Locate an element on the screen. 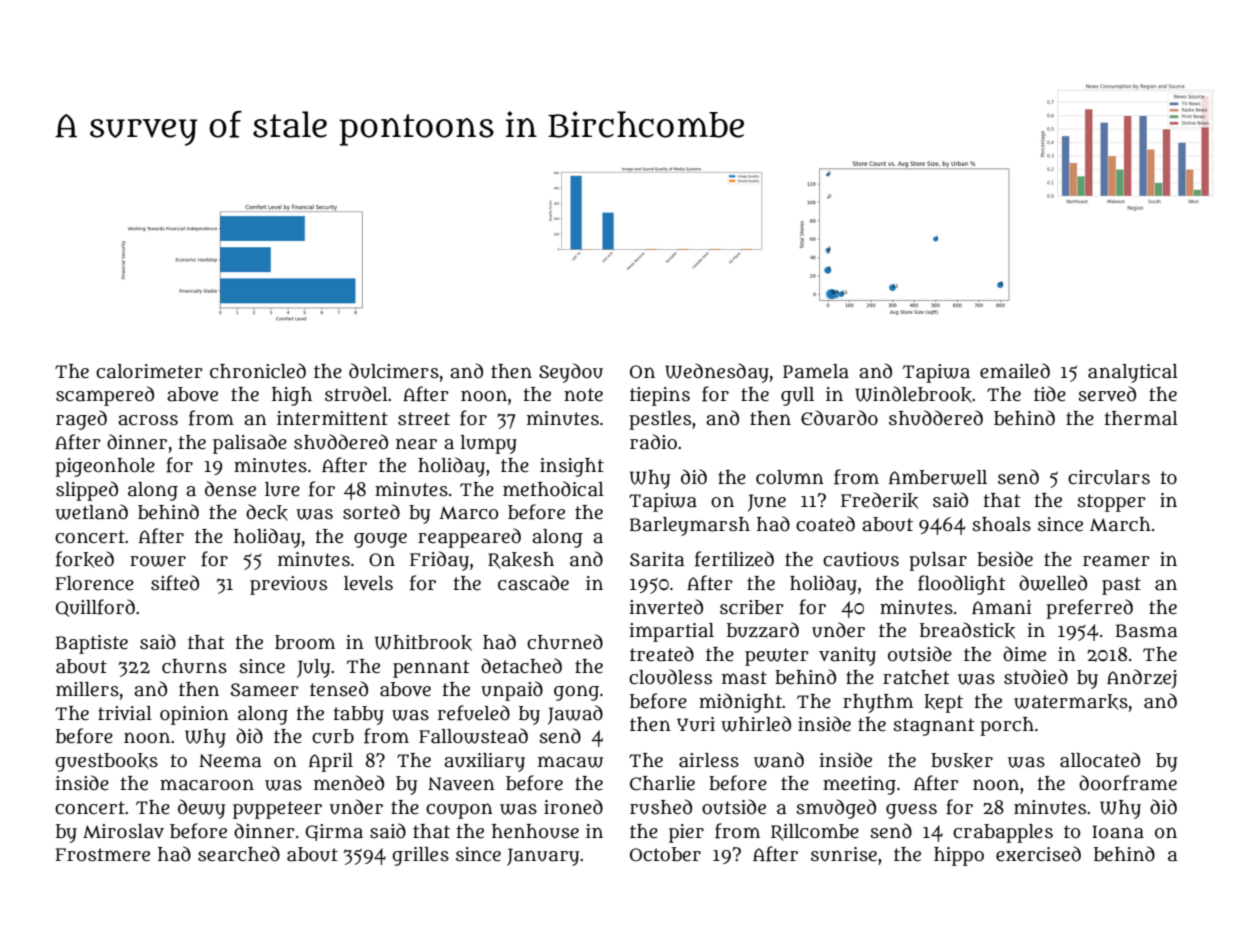  sunrise is located at coordinates (844, 854).
